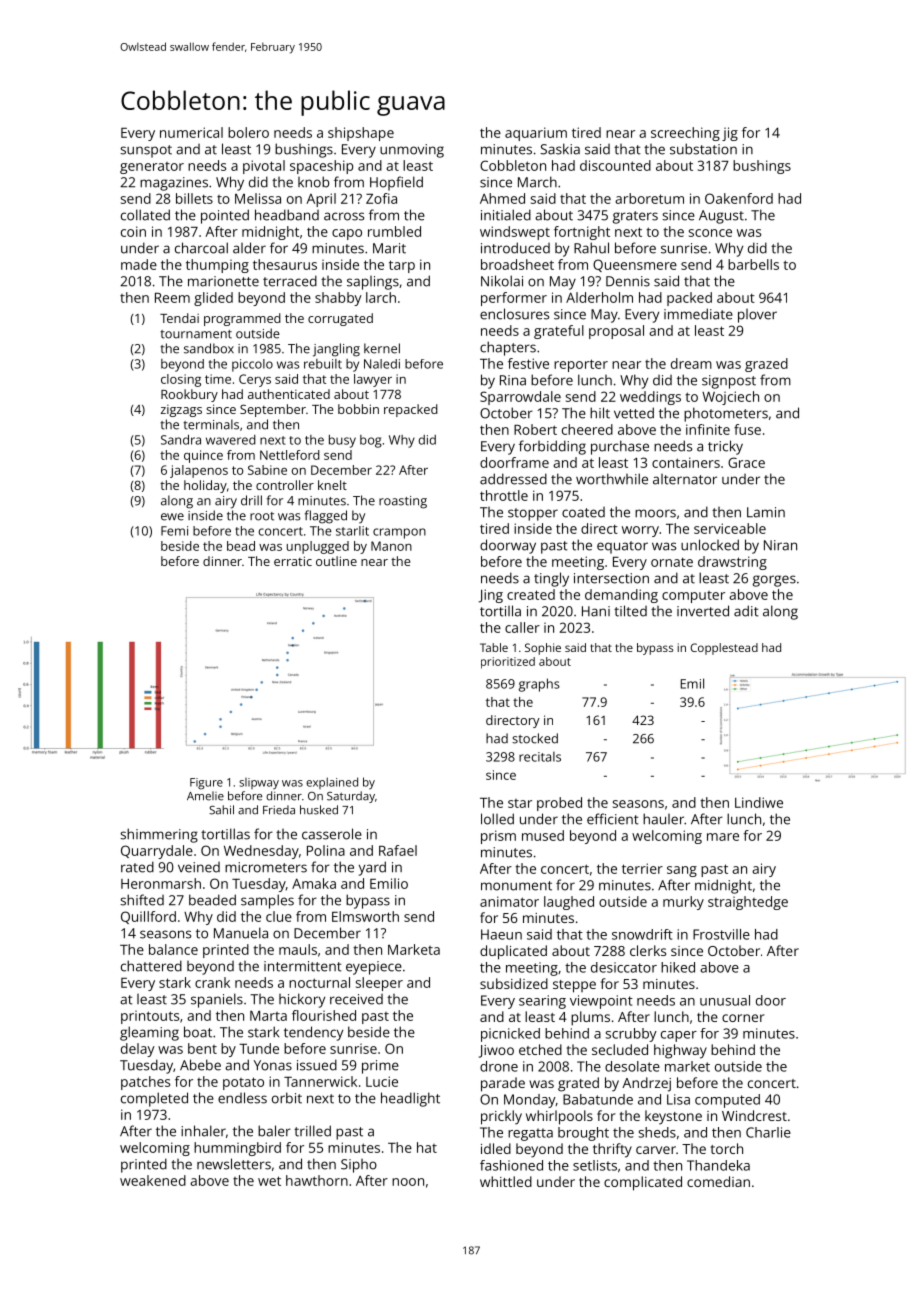 The image size is (924, 1308). I want to click on Hopfield, so click(396, 183).
